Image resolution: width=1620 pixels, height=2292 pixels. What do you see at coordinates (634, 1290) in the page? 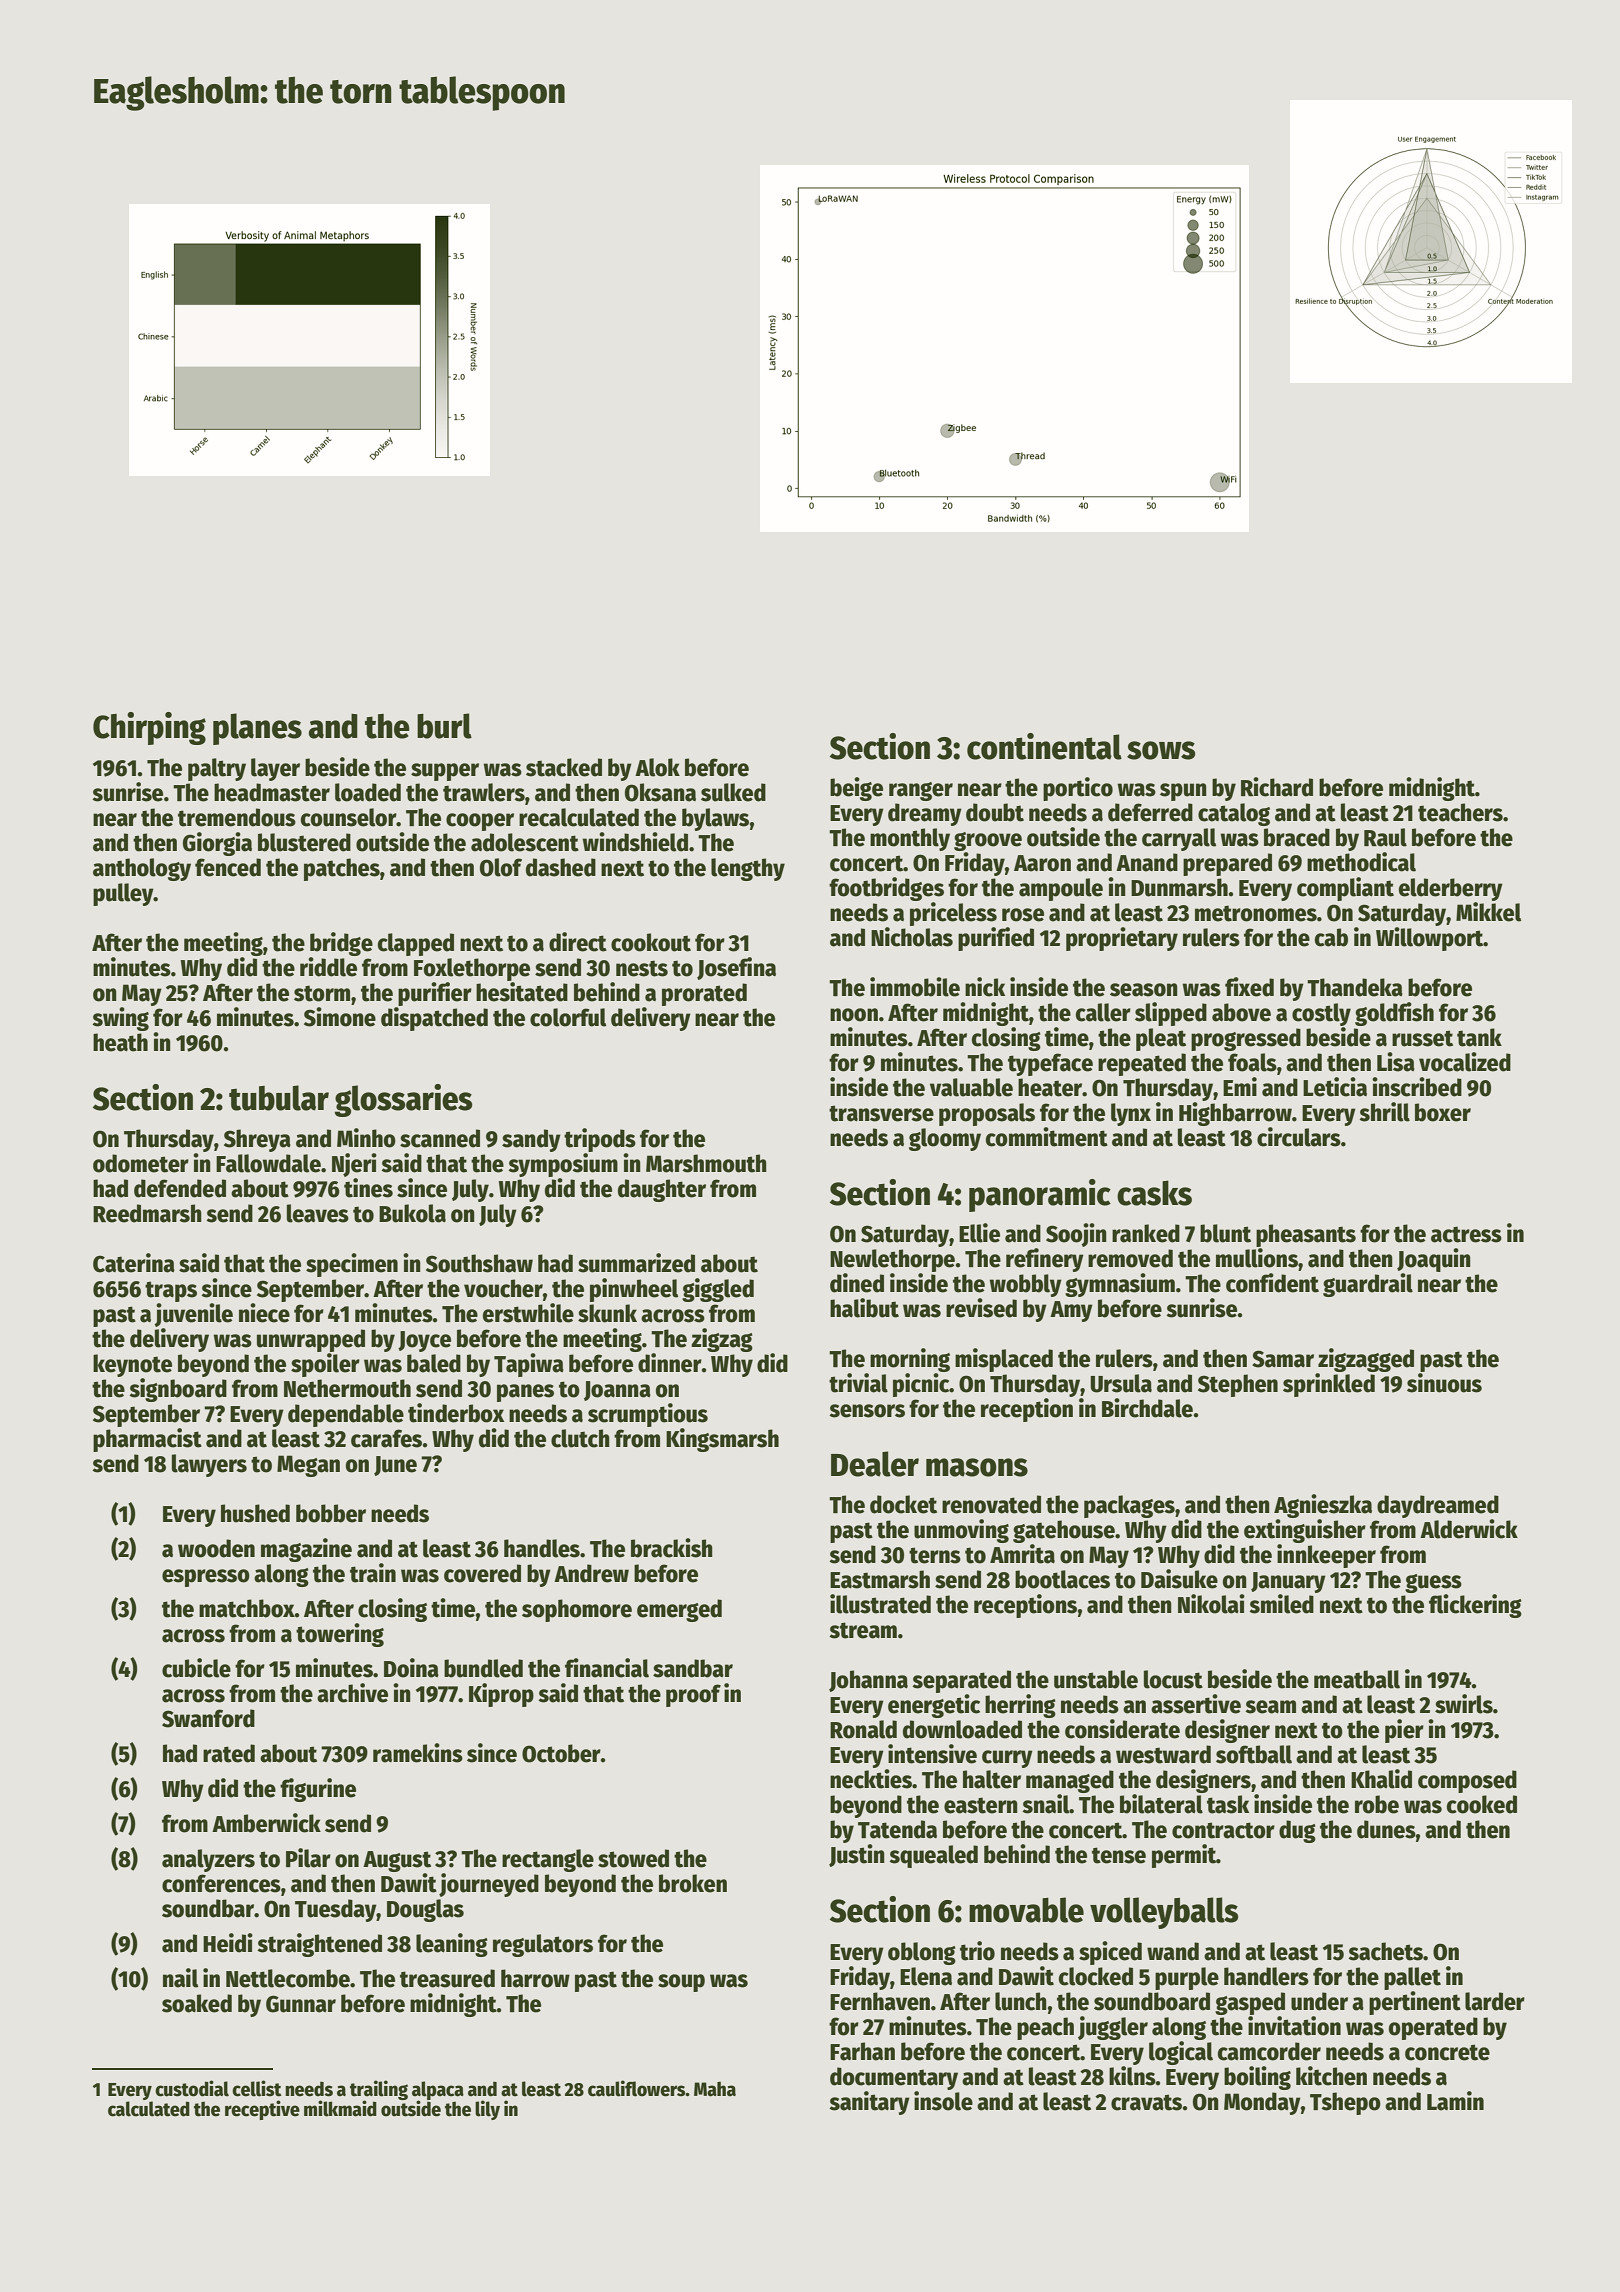
I see `pinwheel` at bounding box center [634, 1290].
